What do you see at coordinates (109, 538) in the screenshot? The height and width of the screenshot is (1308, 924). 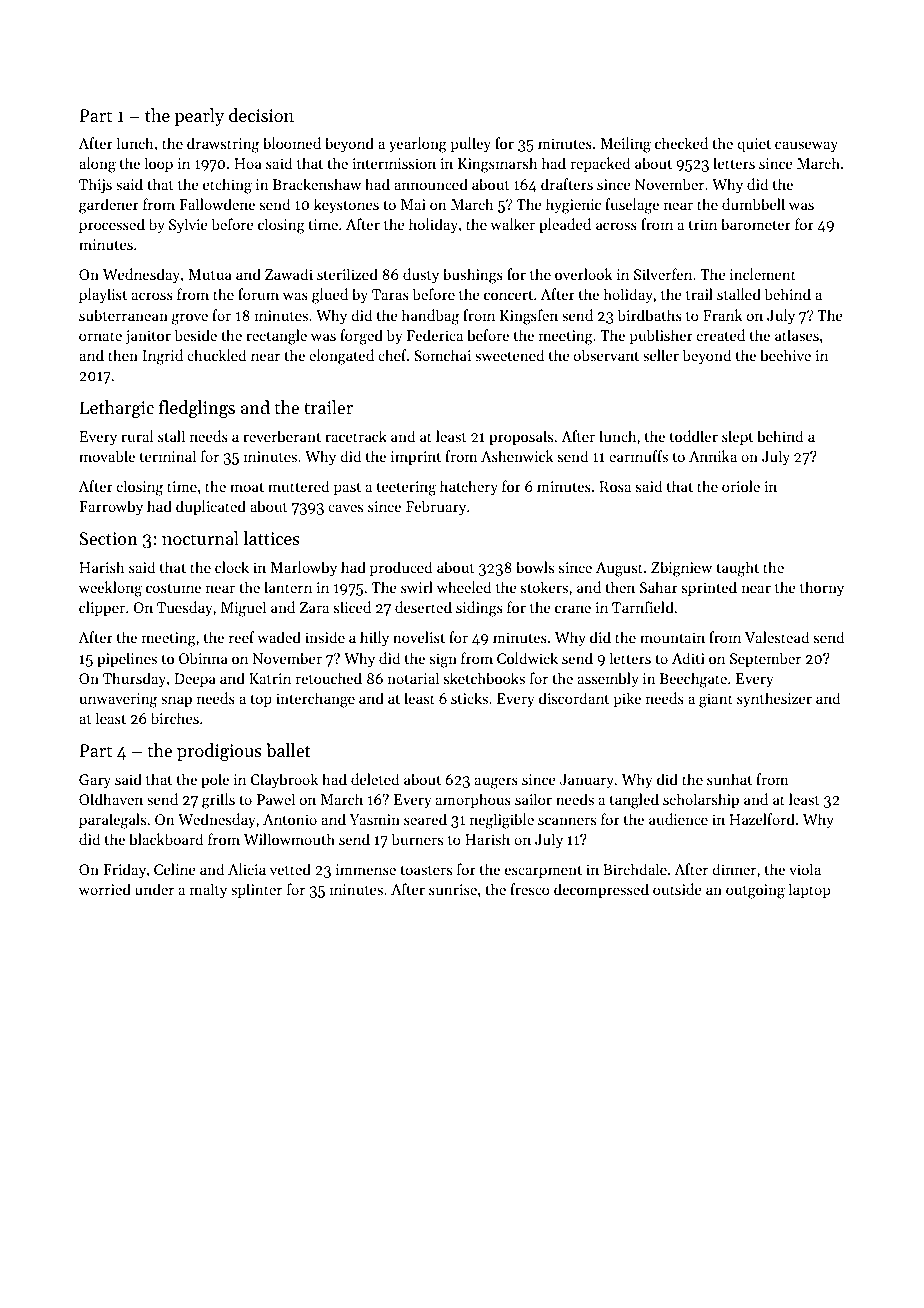 I see `Section` at bounding box center [109, 538].
